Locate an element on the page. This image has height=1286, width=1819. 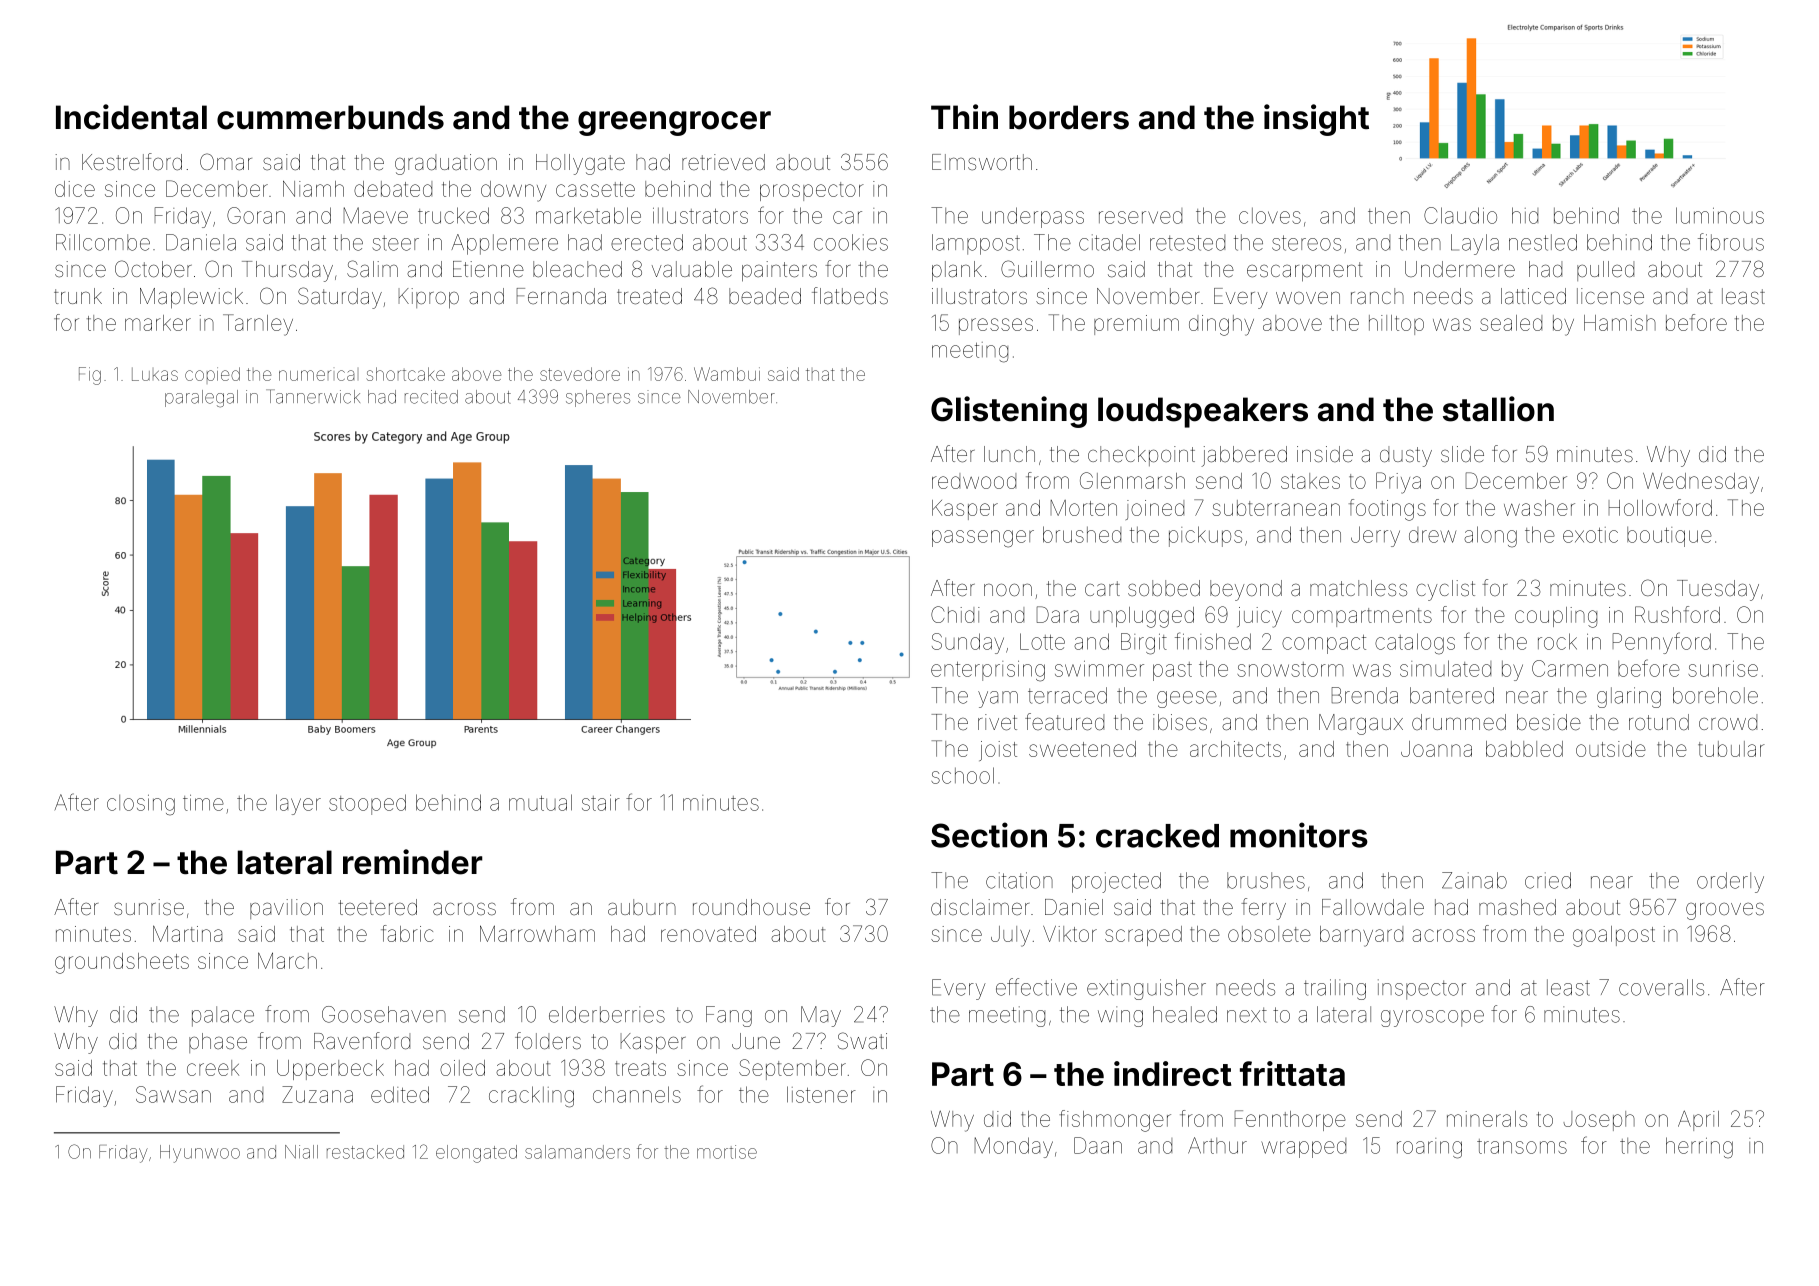
lunch is located at coordinates (1009, 454).
